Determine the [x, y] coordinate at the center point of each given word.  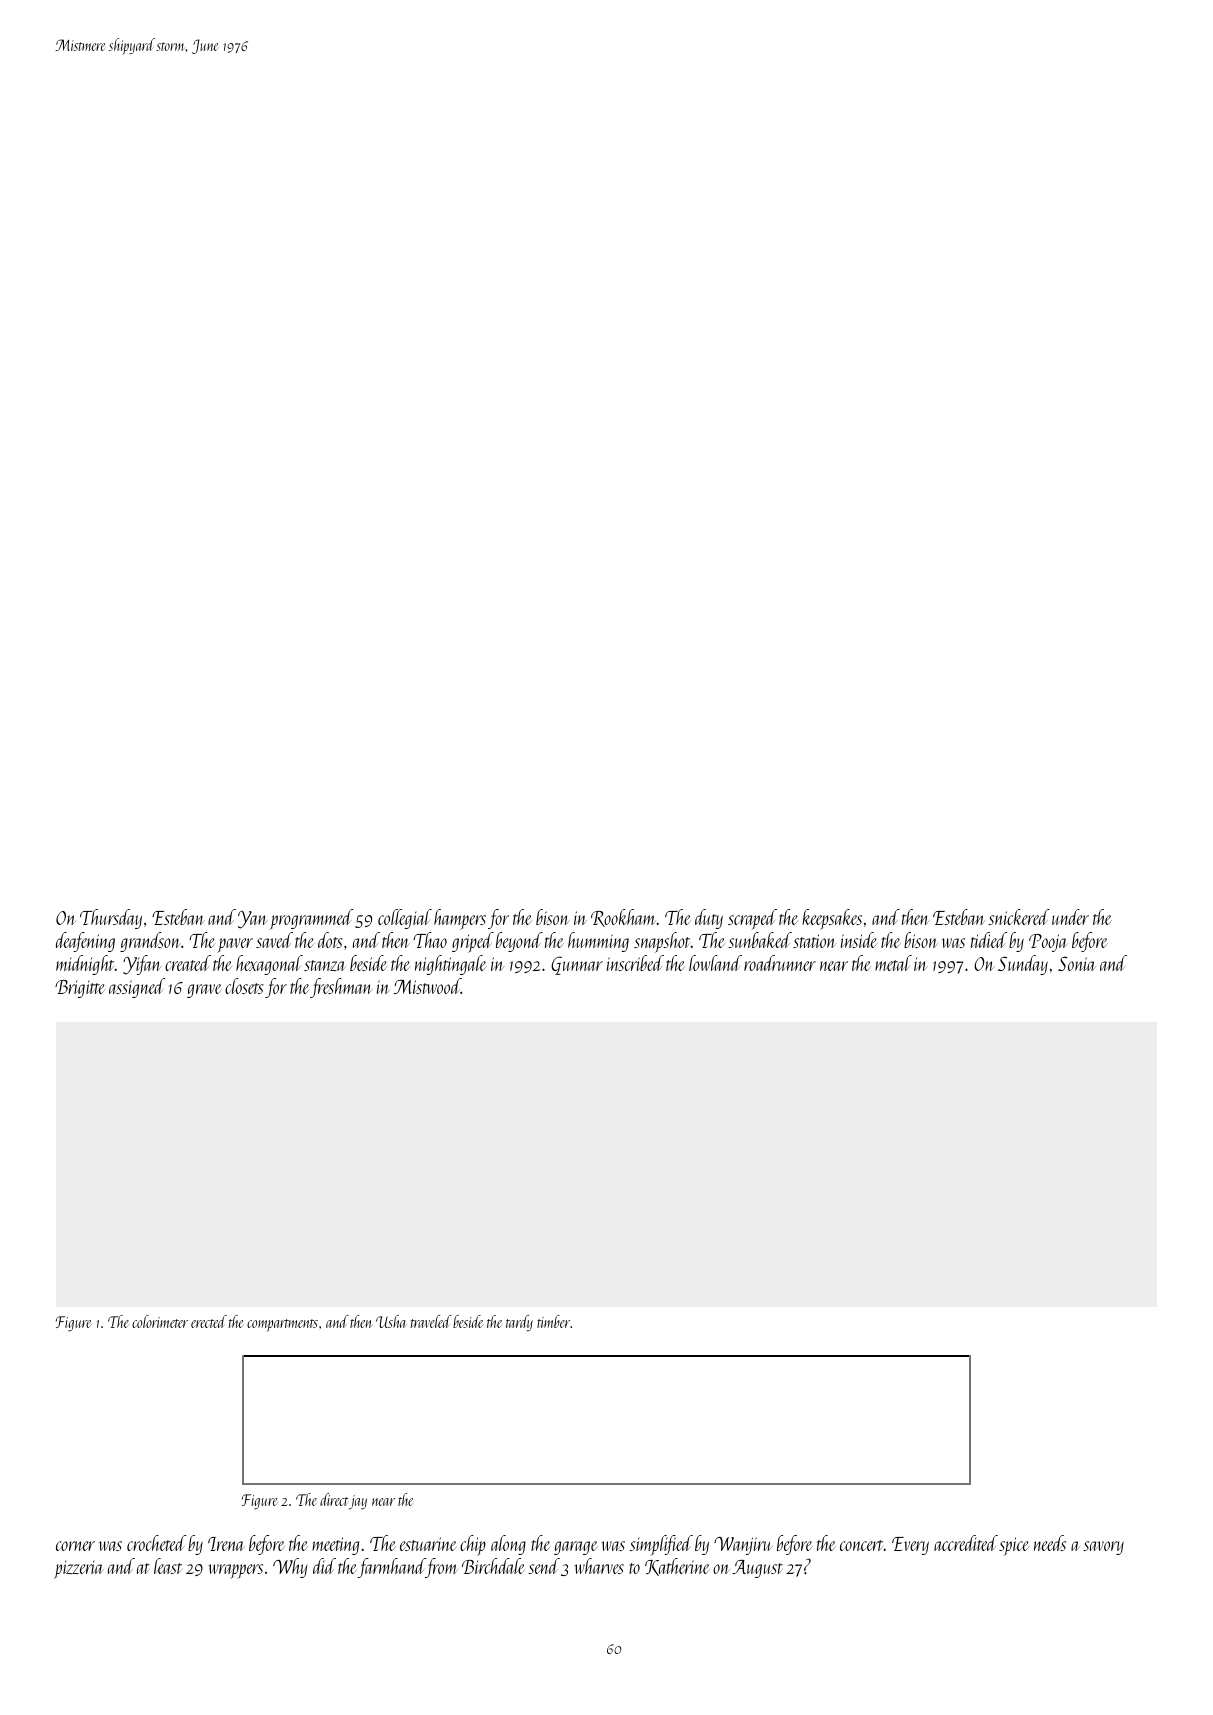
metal [893, 963]
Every [910, 1546]
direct [334, 1499]
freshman [341, 988]
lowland [715, 963]
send [544, 1566]
